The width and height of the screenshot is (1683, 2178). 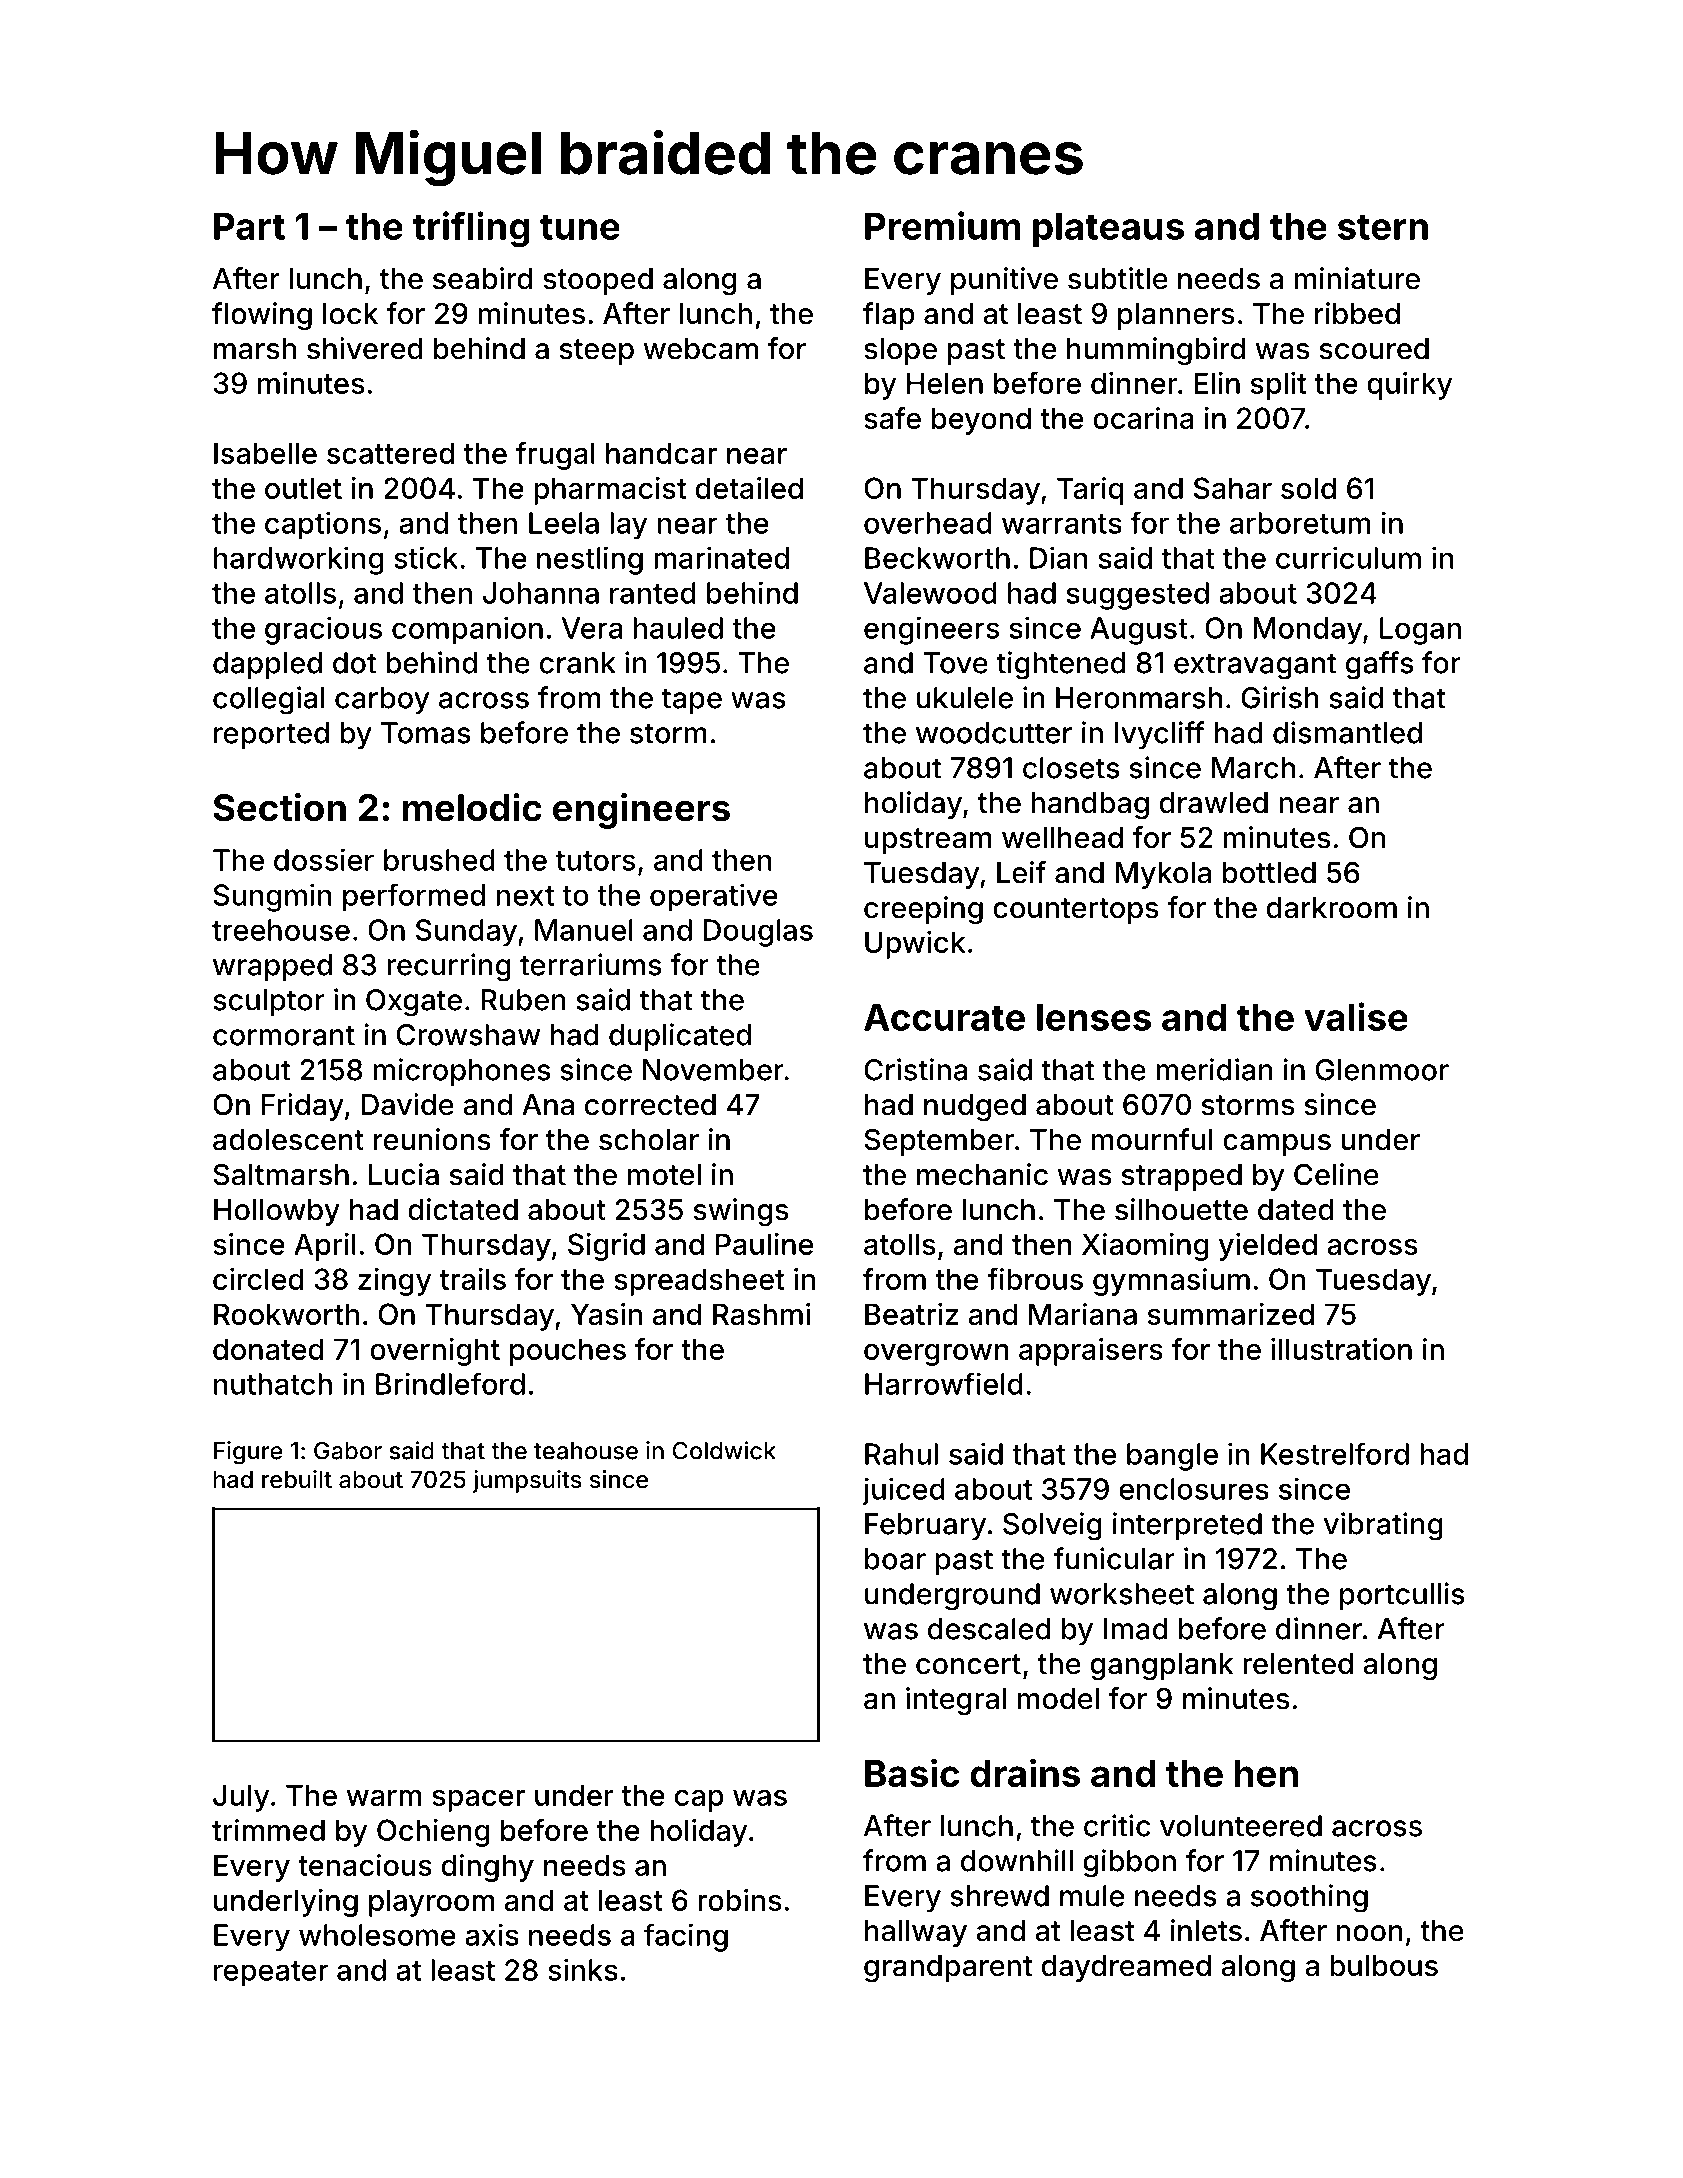 What do you see at coordinates (1160, 735) in the screenshot?
I see `Ivycliff` at bounding box center [1160, 735].
